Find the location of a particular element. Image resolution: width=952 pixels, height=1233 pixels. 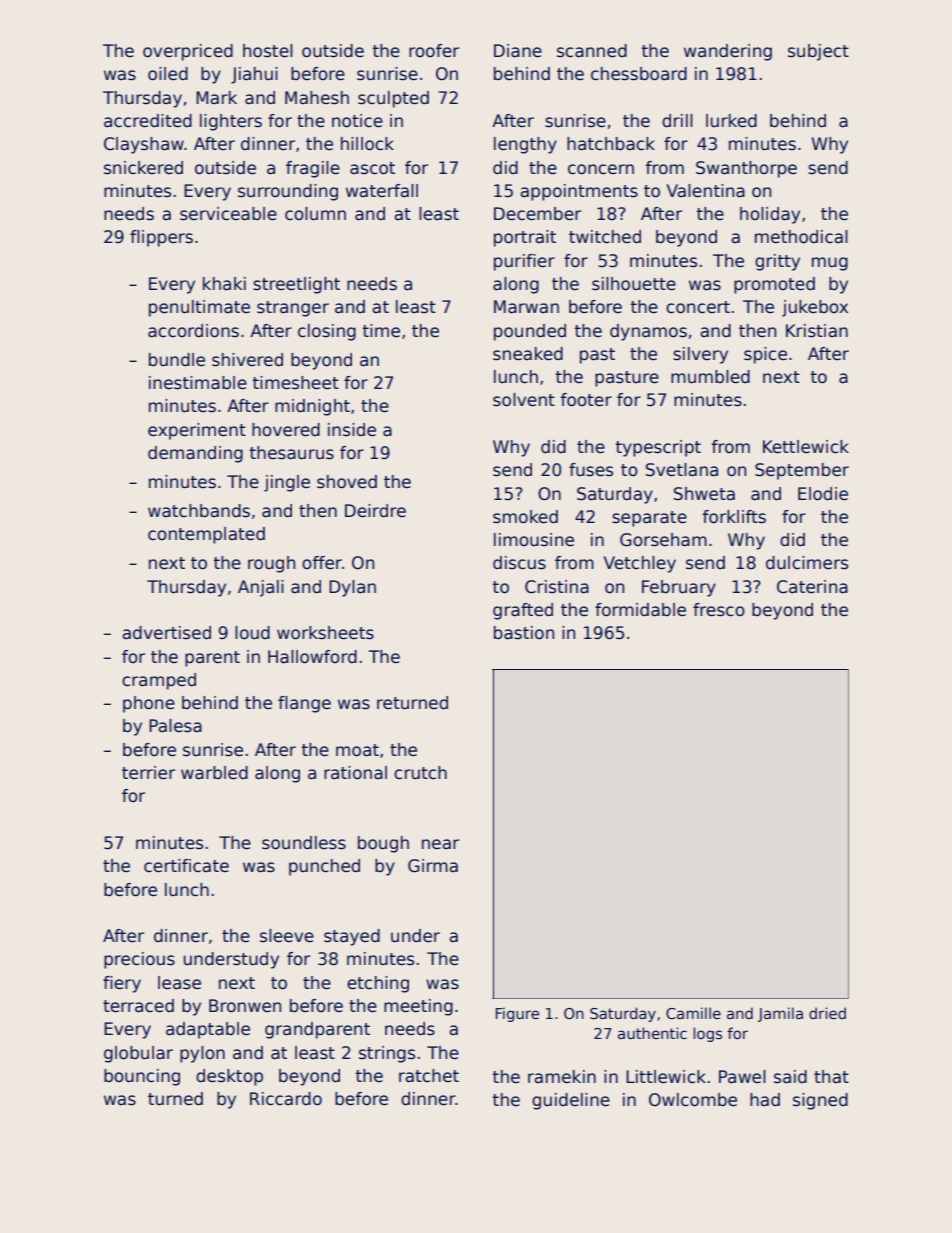

pounded is located at coordinates (530, 332).
